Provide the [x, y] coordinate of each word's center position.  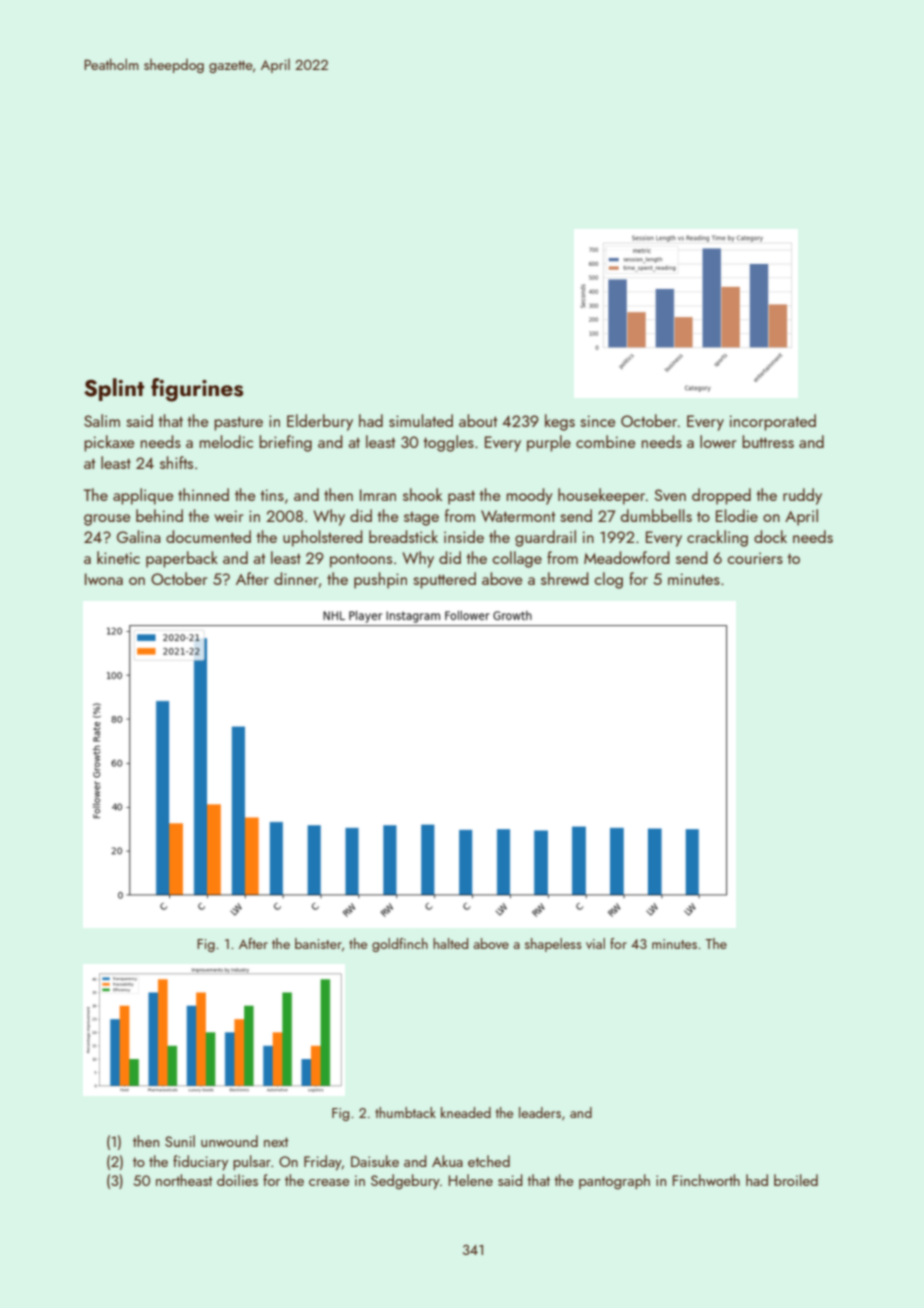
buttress [768, 441]
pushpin [380, 580]
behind [159, 515]
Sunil [180, 1141]
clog [608, 580]
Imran [378, 495]
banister [318, 943]
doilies [237, 1180]
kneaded [466, 1112]
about [478, 420]
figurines [197, 390]
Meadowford [627, 557]
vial [595, 943]
